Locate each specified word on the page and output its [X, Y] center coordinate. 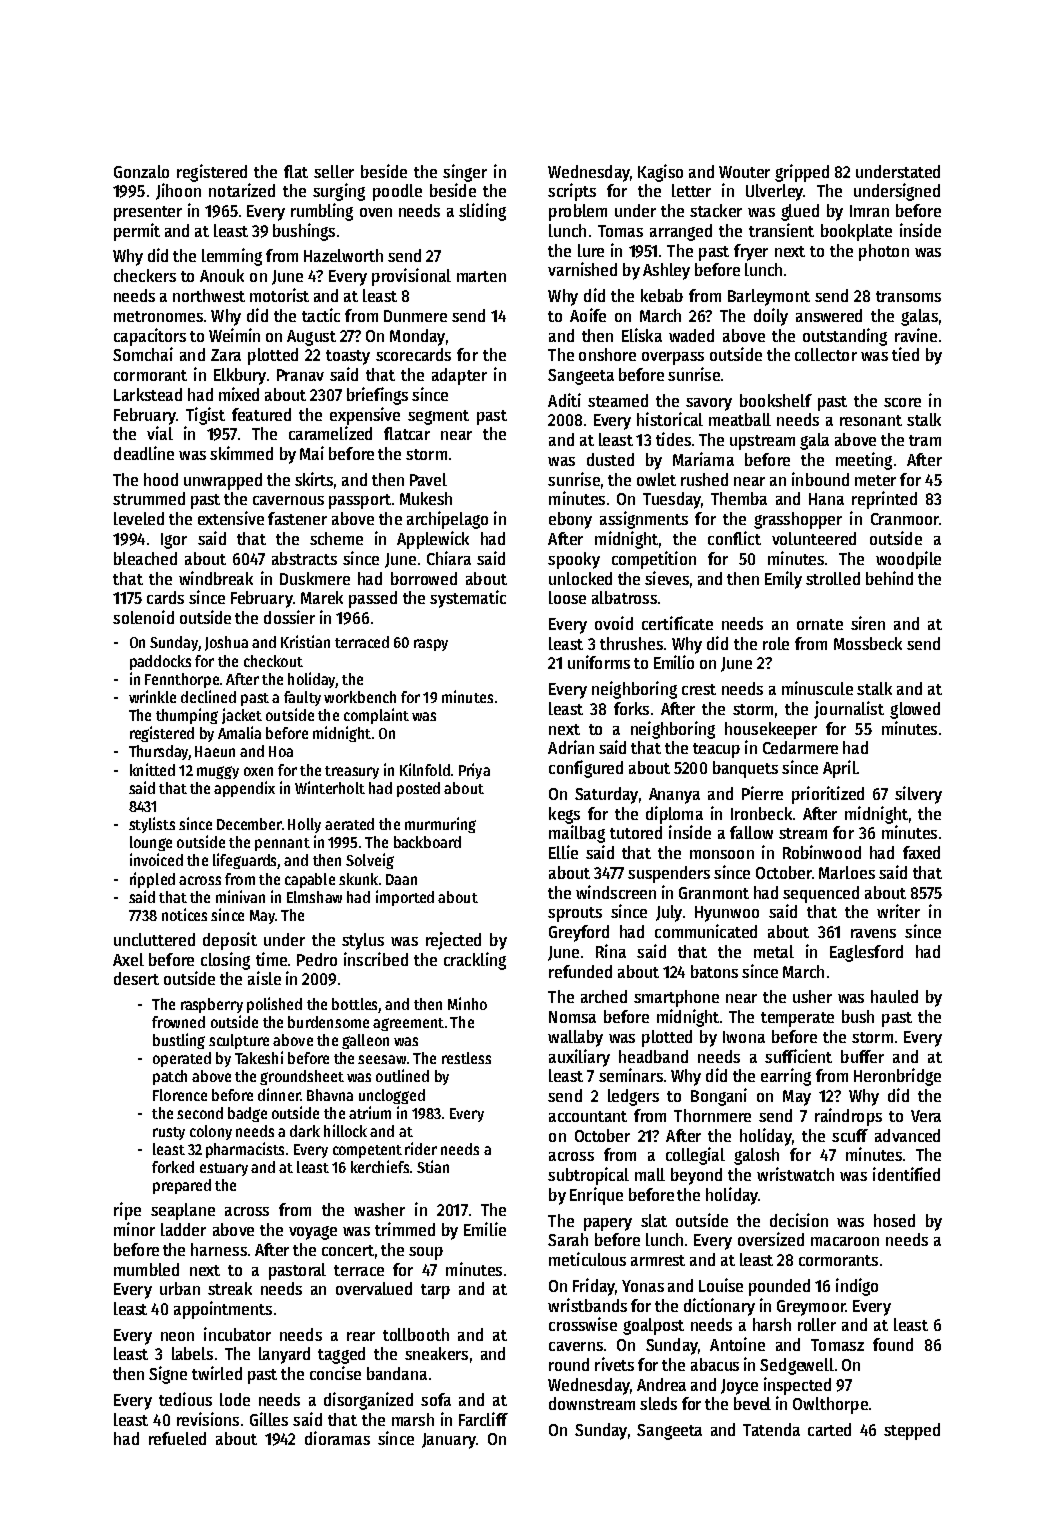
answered [829, 315]
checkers [145, 275]
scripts [572, 192]
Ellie [563, 852]
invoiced [156, 859]
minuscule [817, 688]
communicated [706, 931]
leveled [139, 518]
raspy [431, 645]
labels [192, 1353]
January [449, 1441]
